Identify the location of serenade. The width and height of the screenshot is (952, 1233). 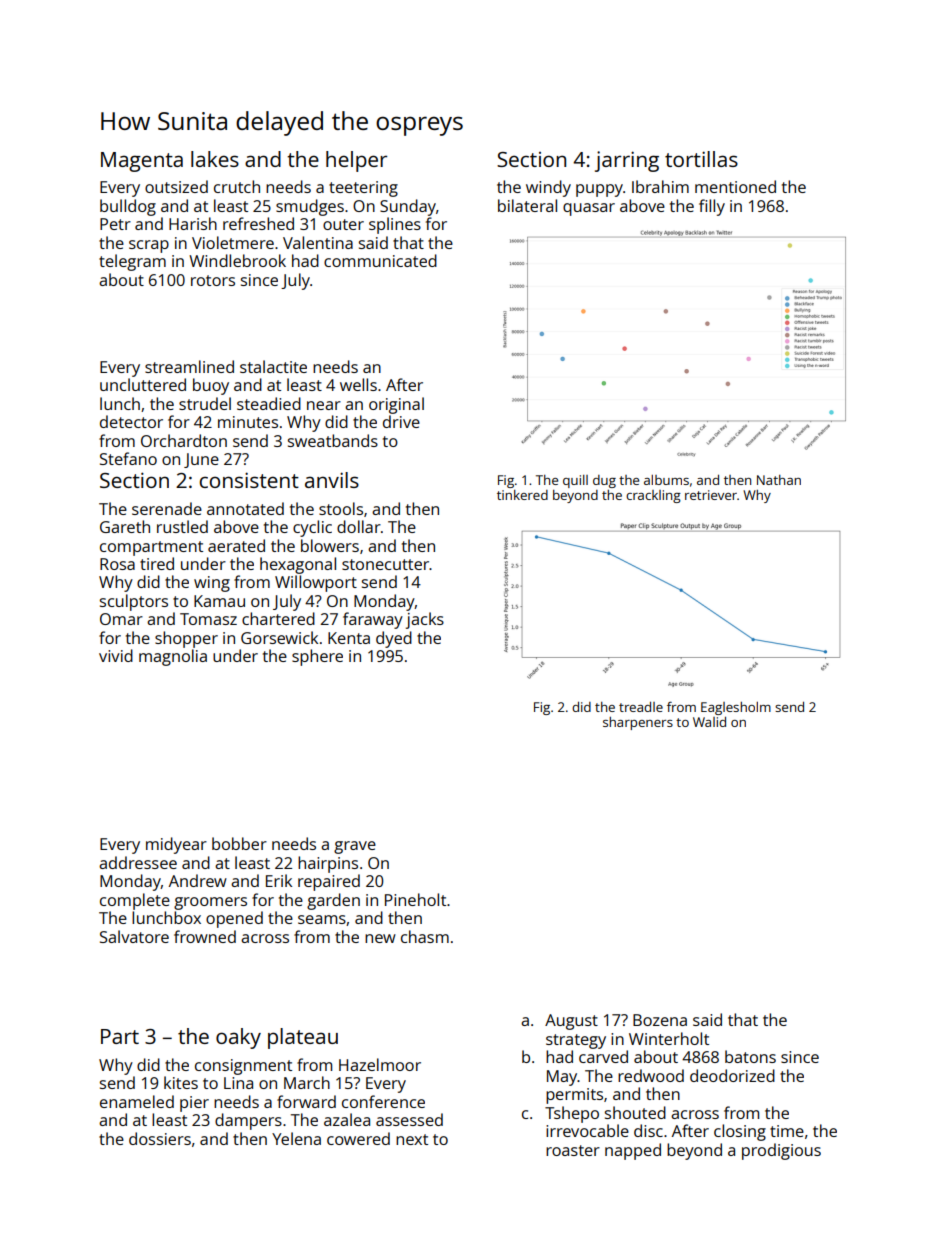
(167, 508).
